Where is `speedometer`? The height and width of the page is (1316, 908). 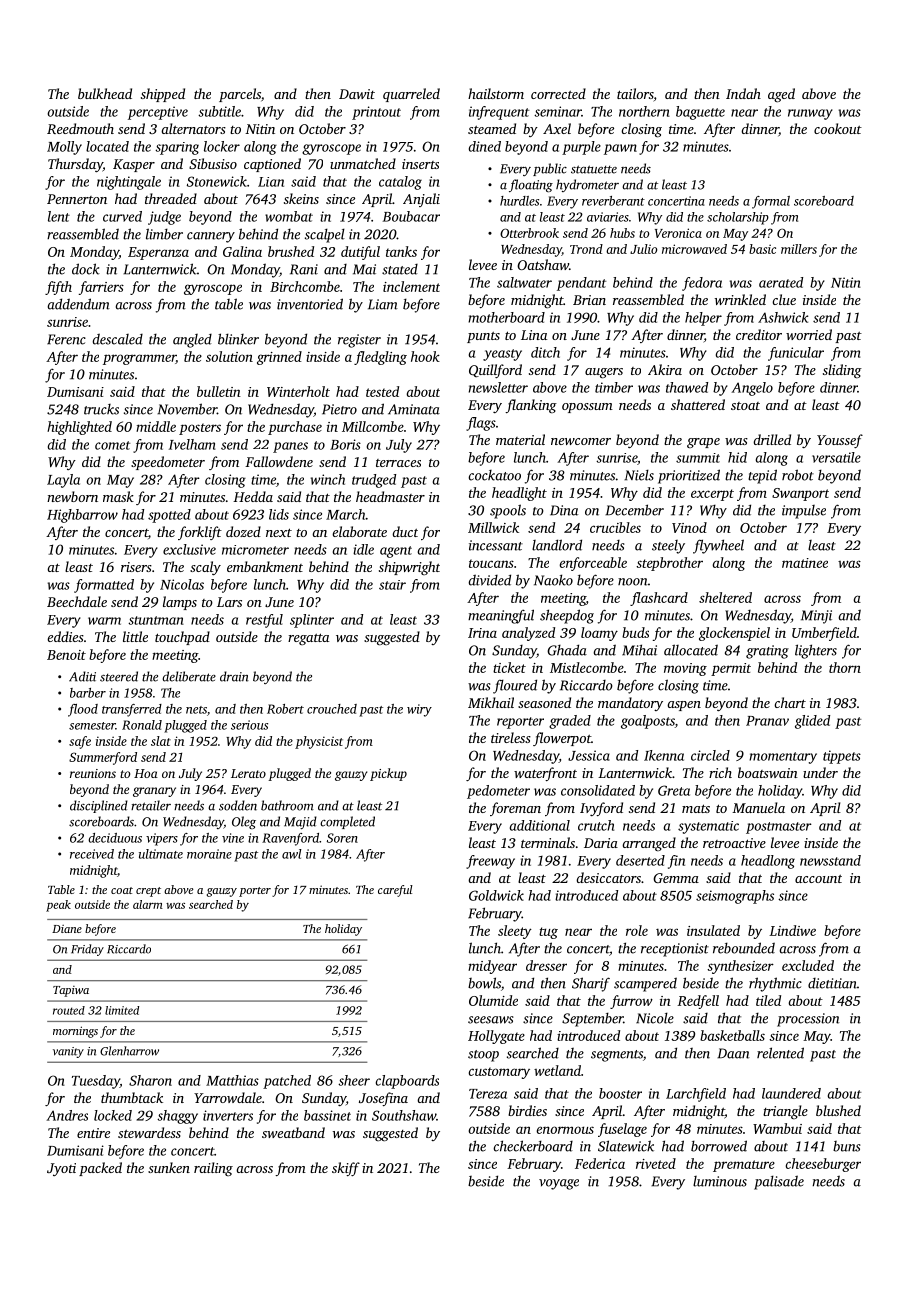 speedometer is located at coordinates (168, 463).
